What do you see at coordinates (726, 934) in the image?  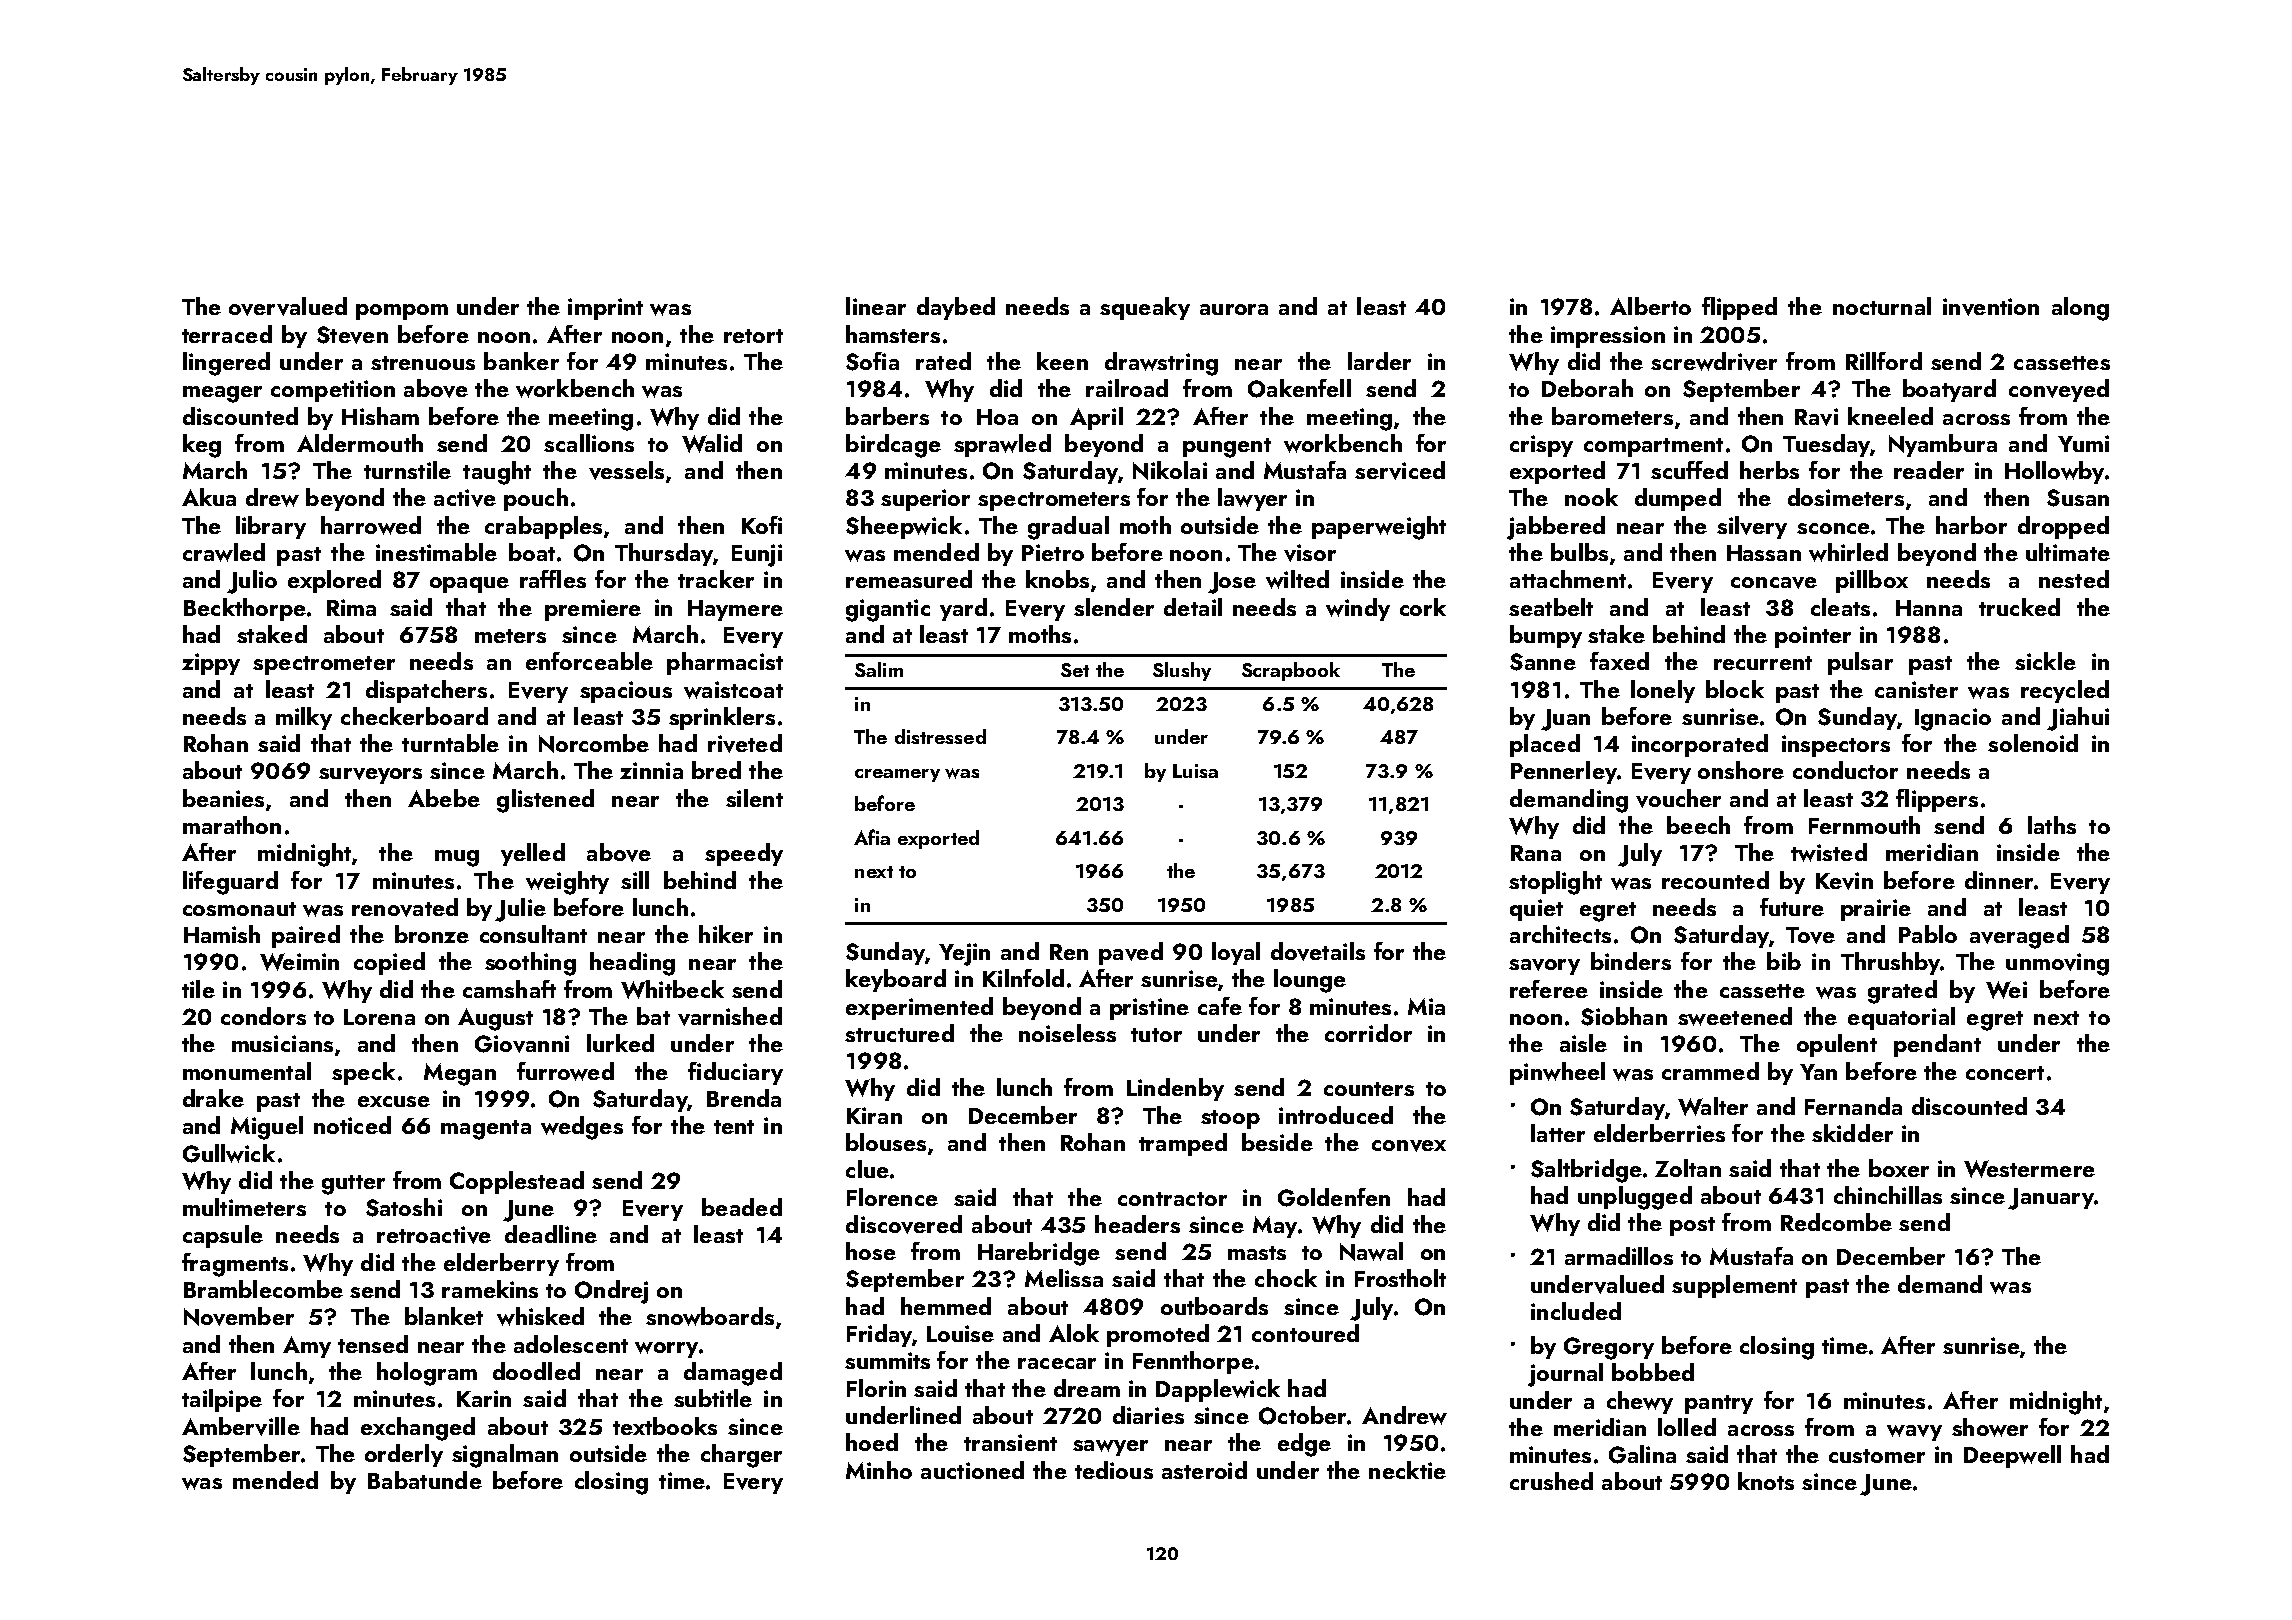 I see `hiker` at bounding box center [726, 934].
